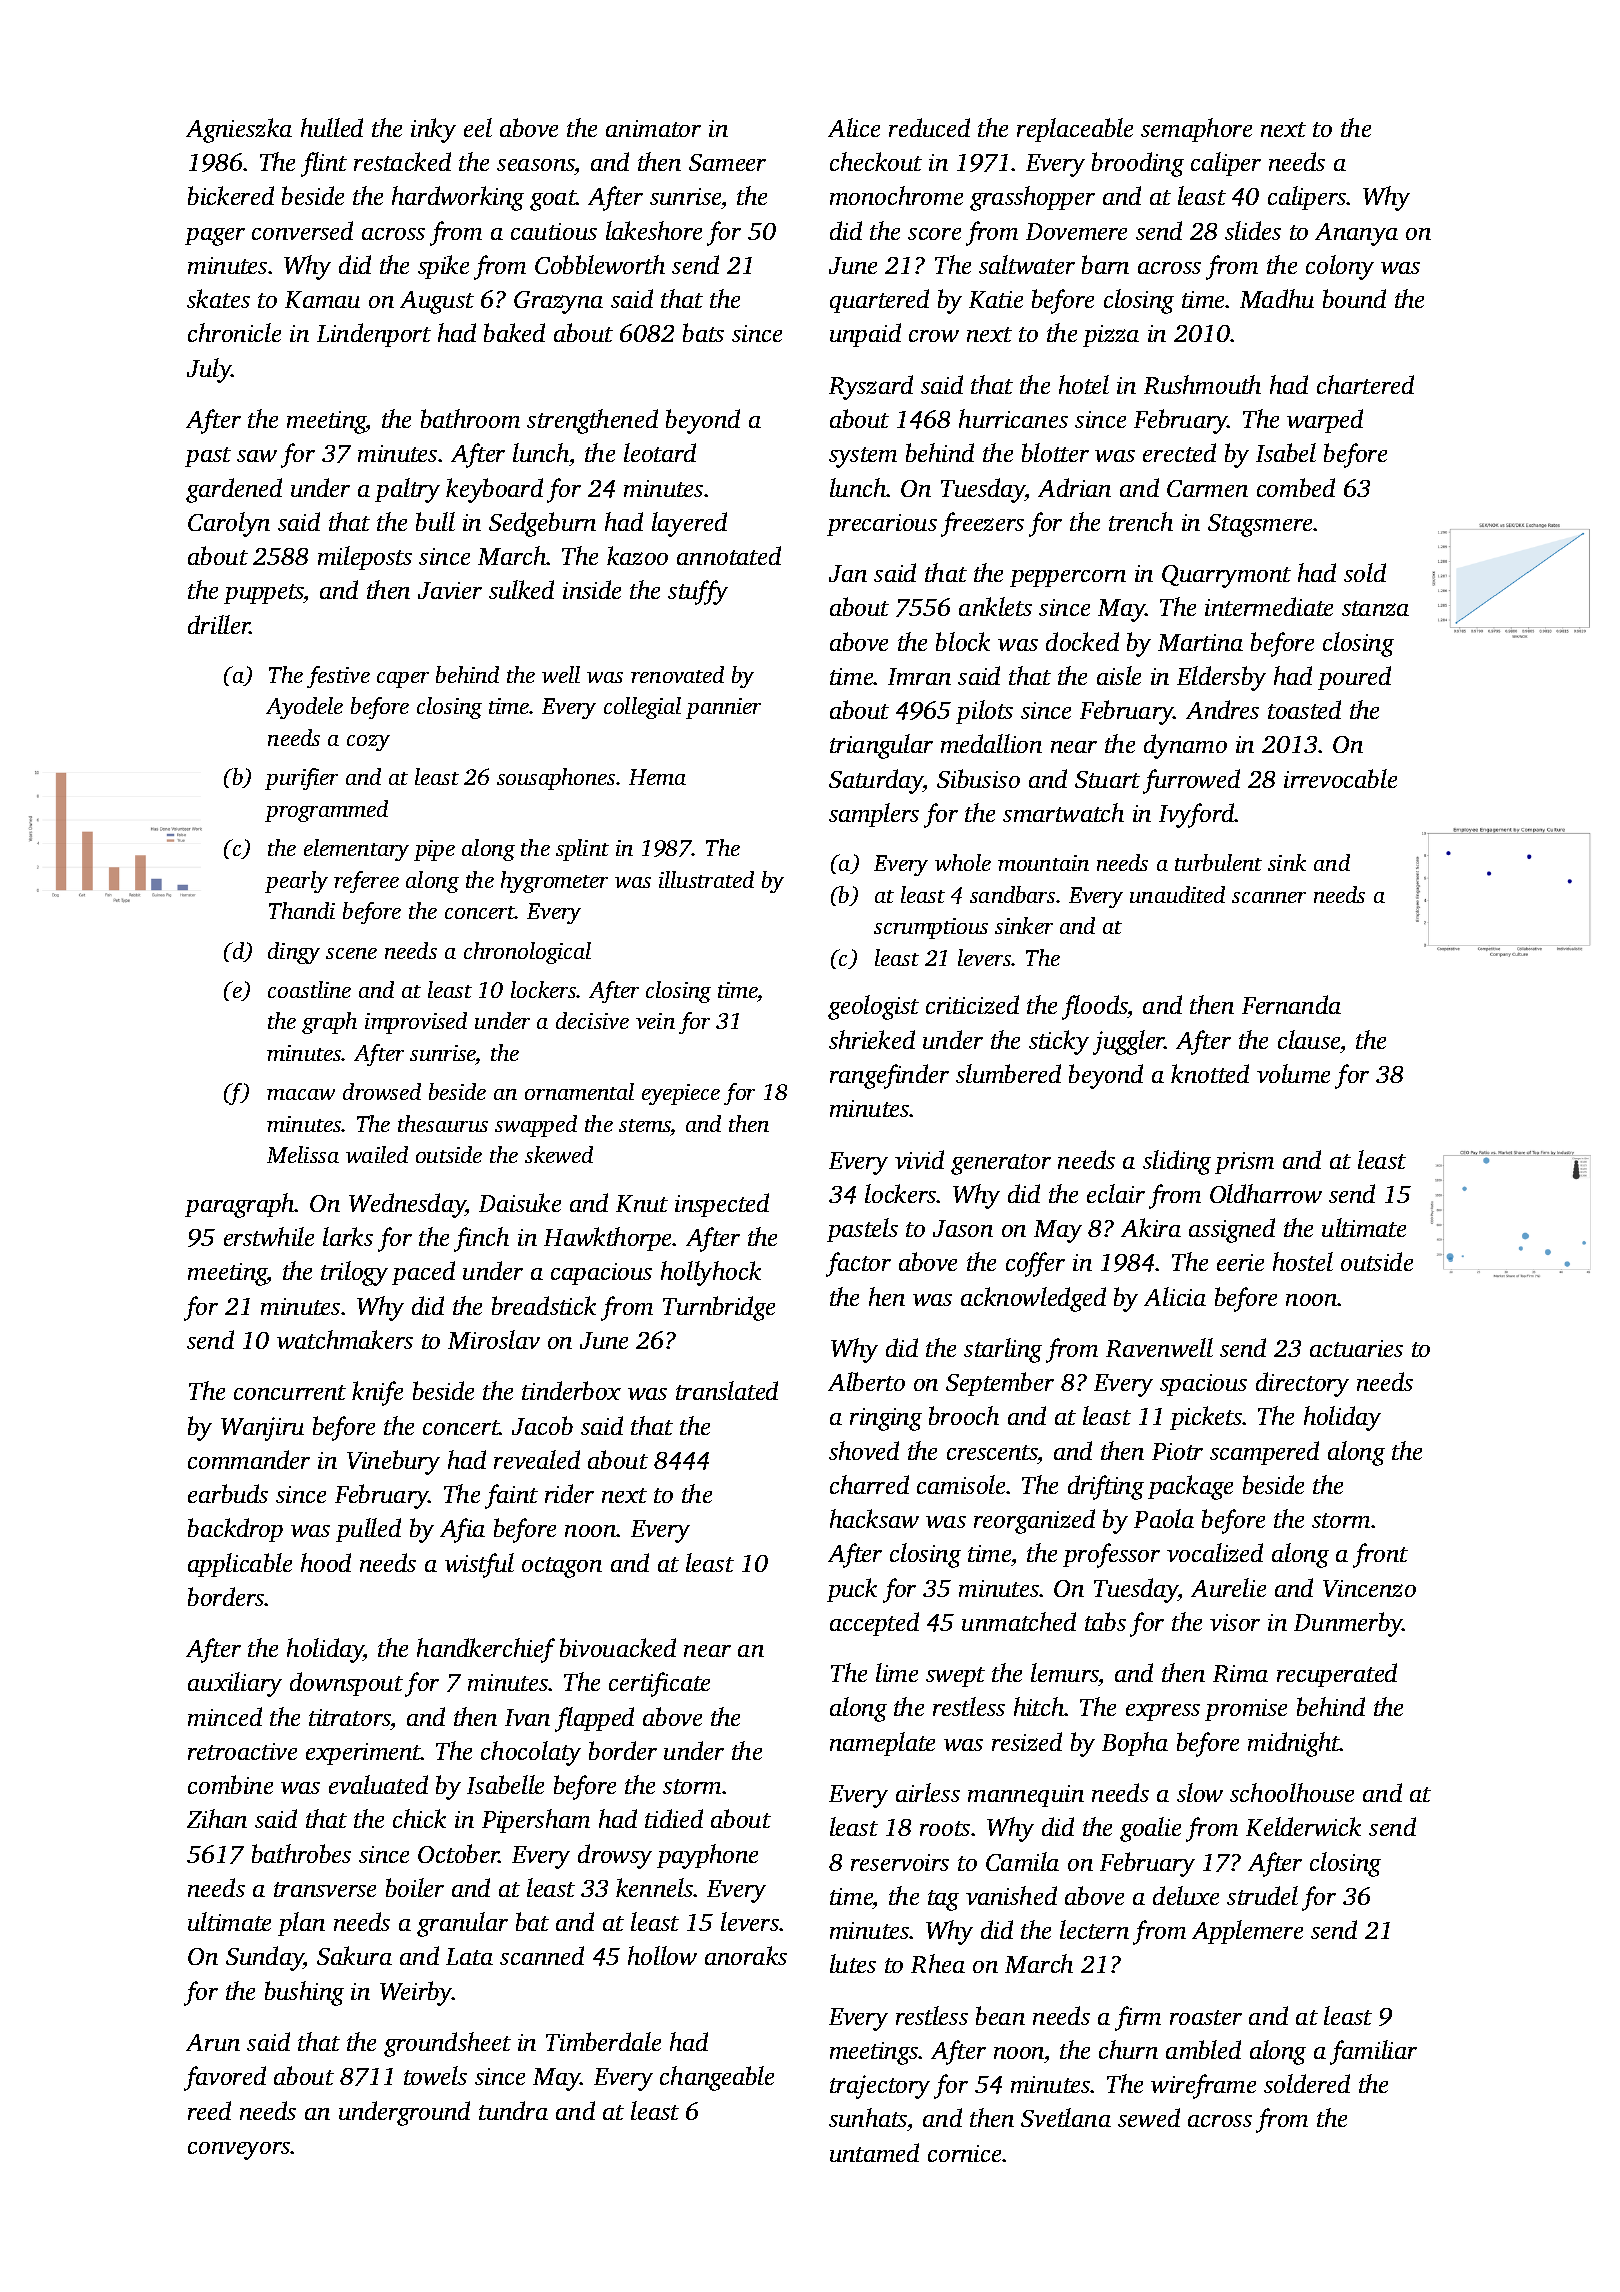 The width and height of the screenshot is (1620, 2292). What do you see at coordinates (601, 1274) in the screenshot?
I see `capacious` at bounding box center [601, 1274].
